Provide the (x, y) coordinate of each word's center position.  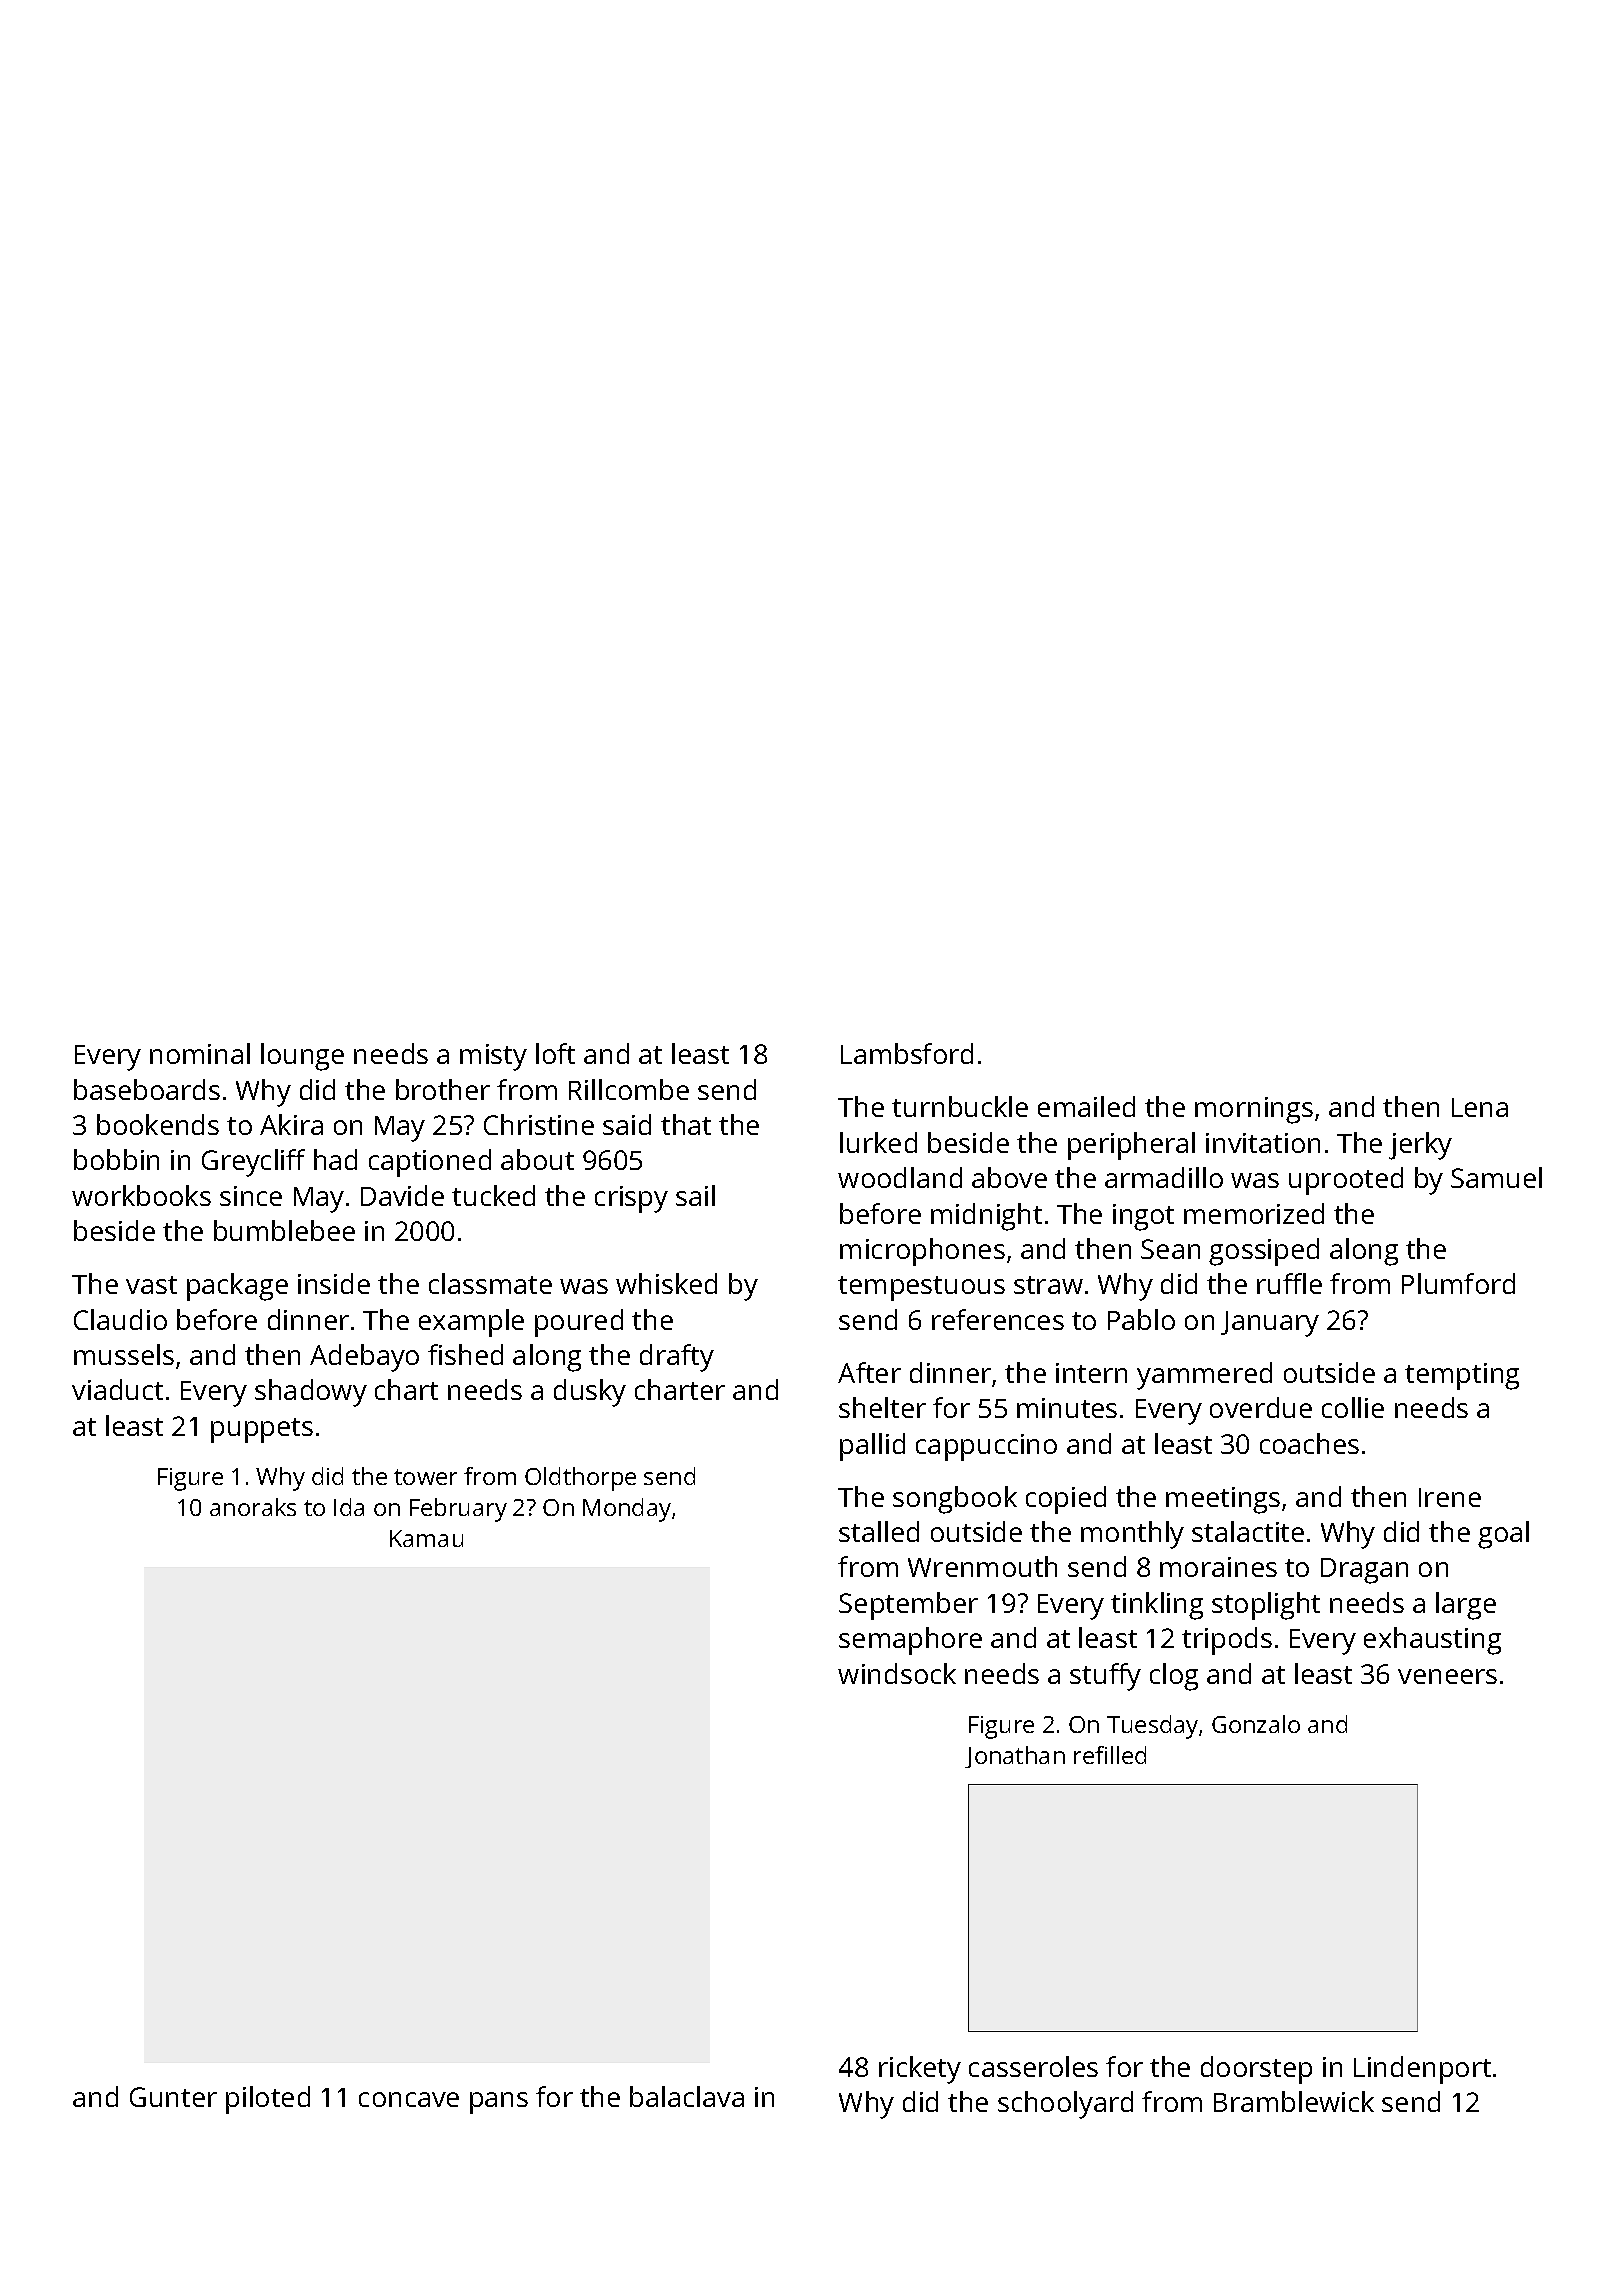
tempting (1462, 1376)
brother (443, 1089)
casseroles (1033, 2066)
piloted (268, 2100)
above (1009, 1177)
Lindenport (1422, 2070)
